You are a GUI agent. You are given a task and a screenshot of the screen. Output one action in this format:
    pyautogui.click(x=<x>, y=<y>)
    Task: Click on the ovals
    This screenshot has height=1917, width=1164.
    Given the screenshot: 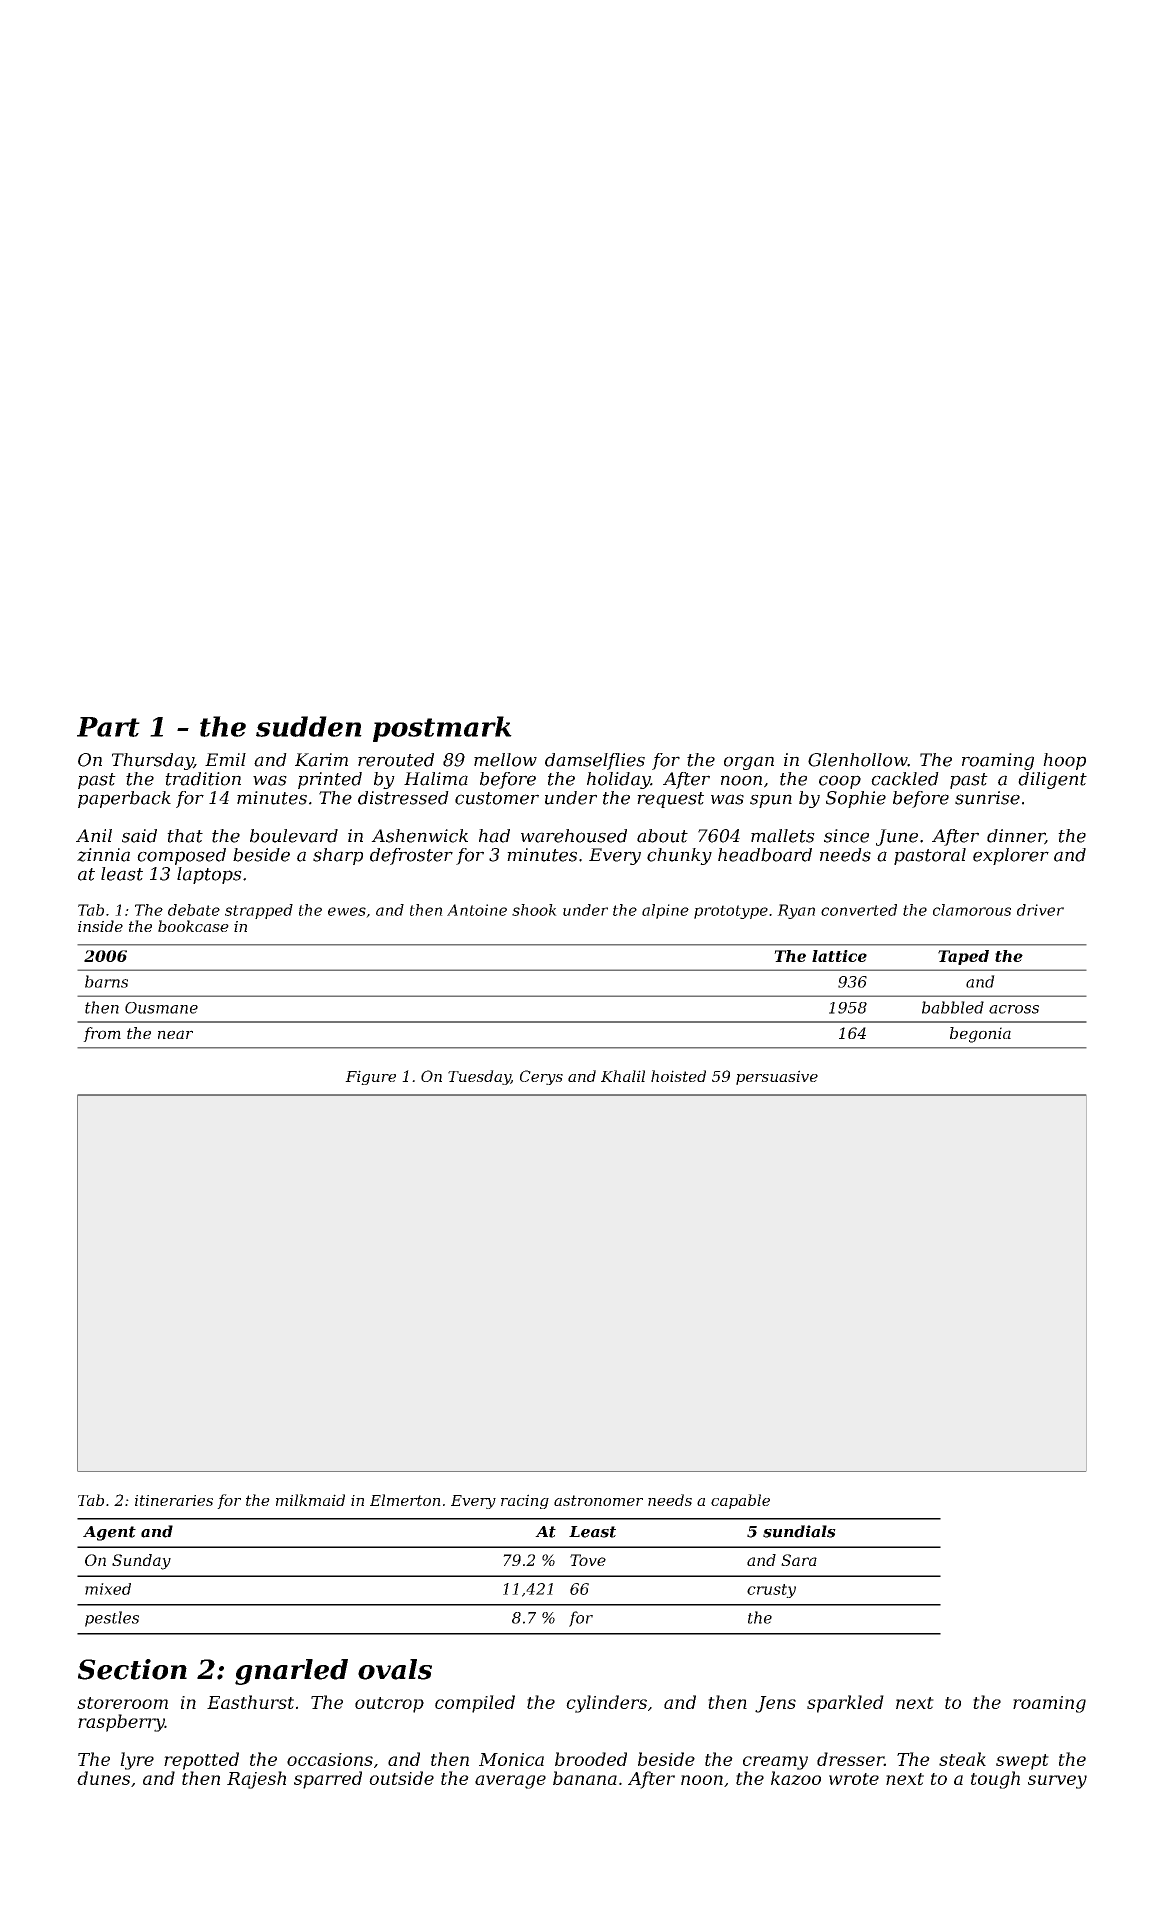 What is the action you would take?
    pyautogui.click(x=395, y=1669)
